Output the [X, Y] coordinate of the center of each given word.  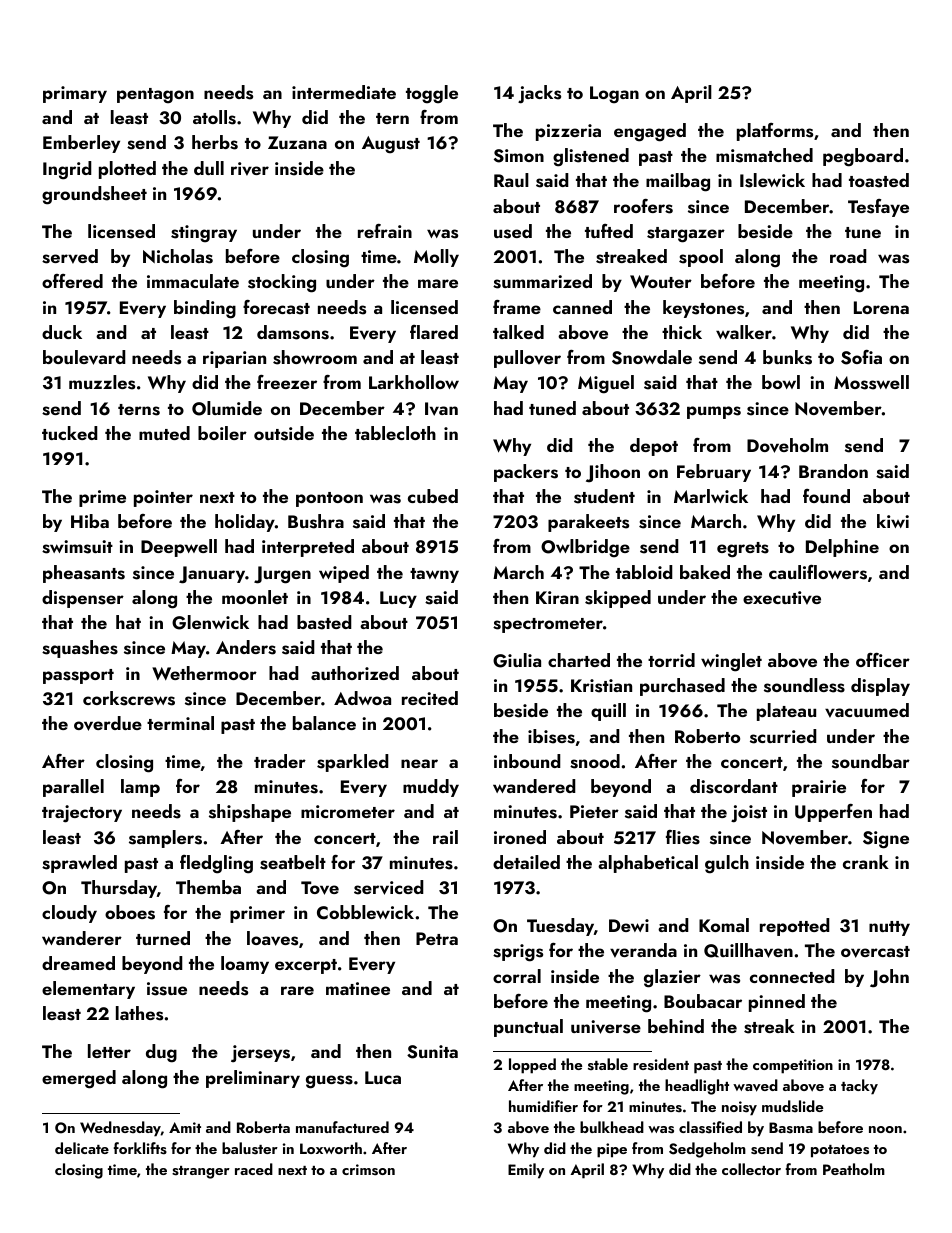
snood [595, 761]
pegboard [863, 157]
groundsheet [94, 195]
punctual [528, 1028]
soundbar [871, 761]
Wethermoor [204, 673]
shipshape [250, 813]
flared [434, 332]
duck [62, 332]
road [848, 256]
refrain [385, 231]
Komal [724, 925]
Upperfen [833, 813]
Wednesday [120, 1129]
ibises [551, 736]
